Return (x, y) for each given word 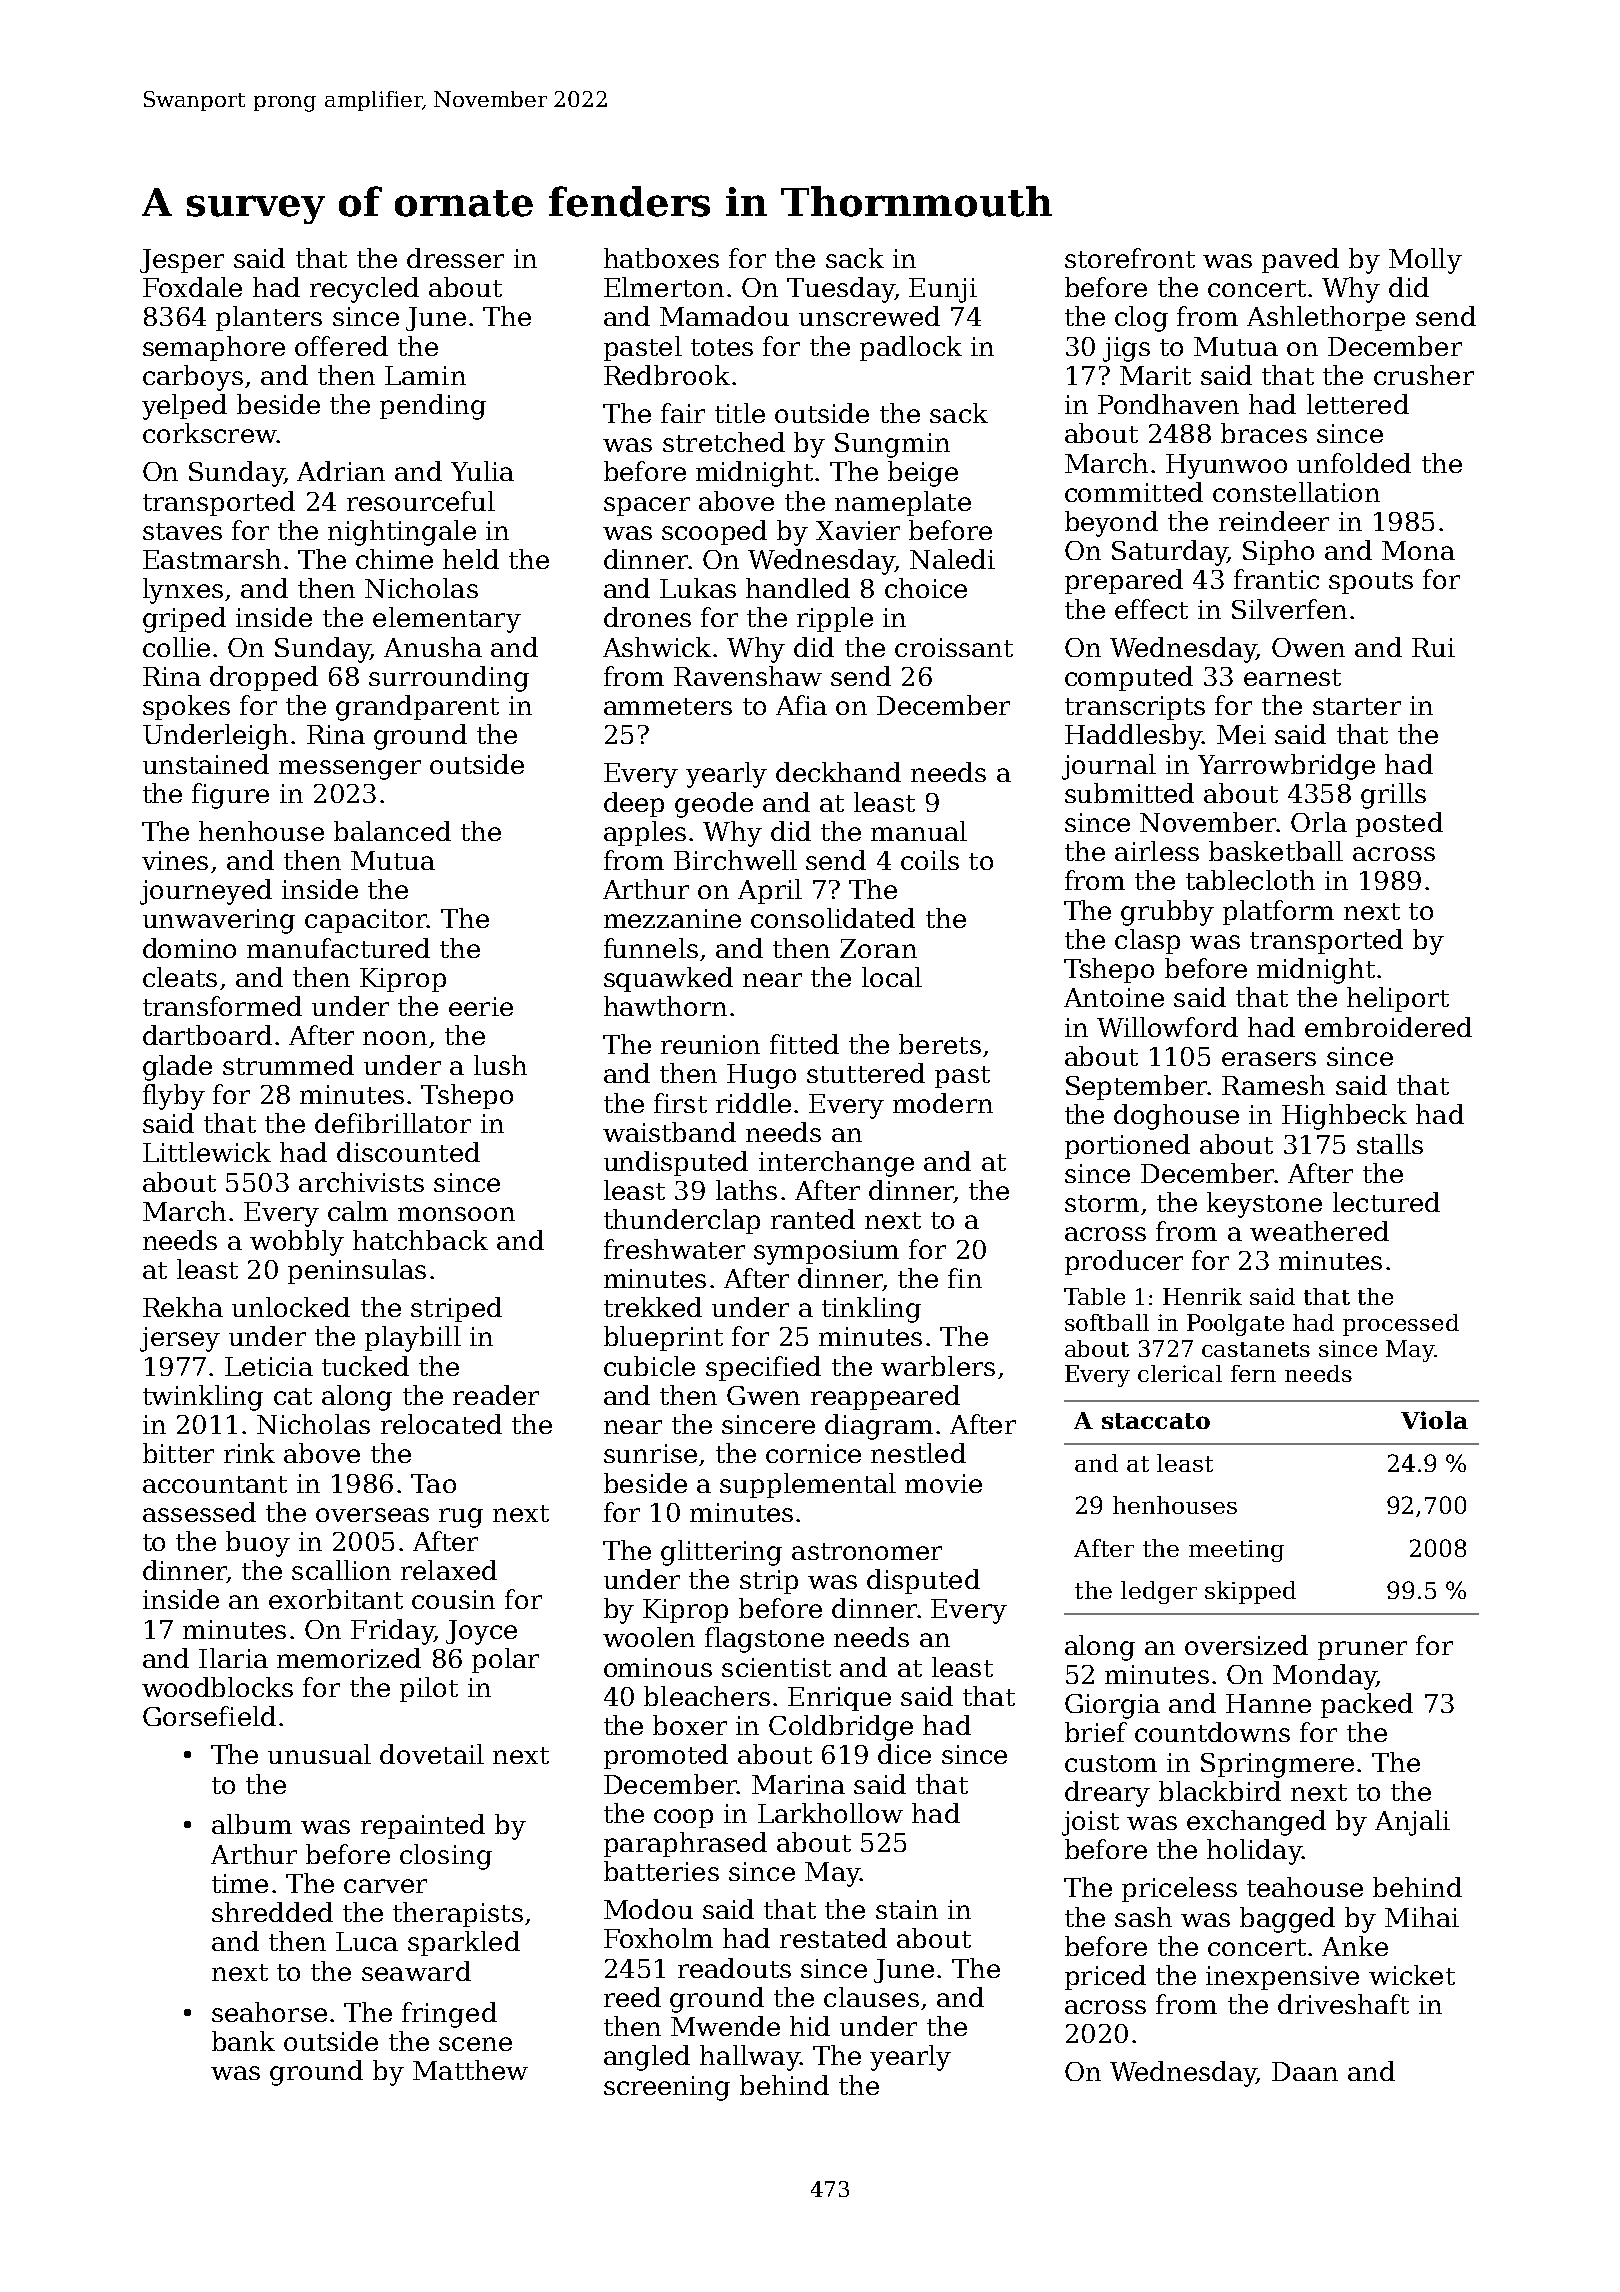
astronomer (867, 1551)
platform (1278, 912)
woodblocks (217, 1687)
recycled (364, 290)
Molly (1425, 261)
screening (667, 2088)
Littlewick (207, 1152)
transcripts (1135, 708)
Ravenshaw (748, 676)
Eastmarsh (212, 559)
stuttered (866, 1073)
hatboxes (661, 258)
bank (243, 2041)
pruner (1362, 1650)
